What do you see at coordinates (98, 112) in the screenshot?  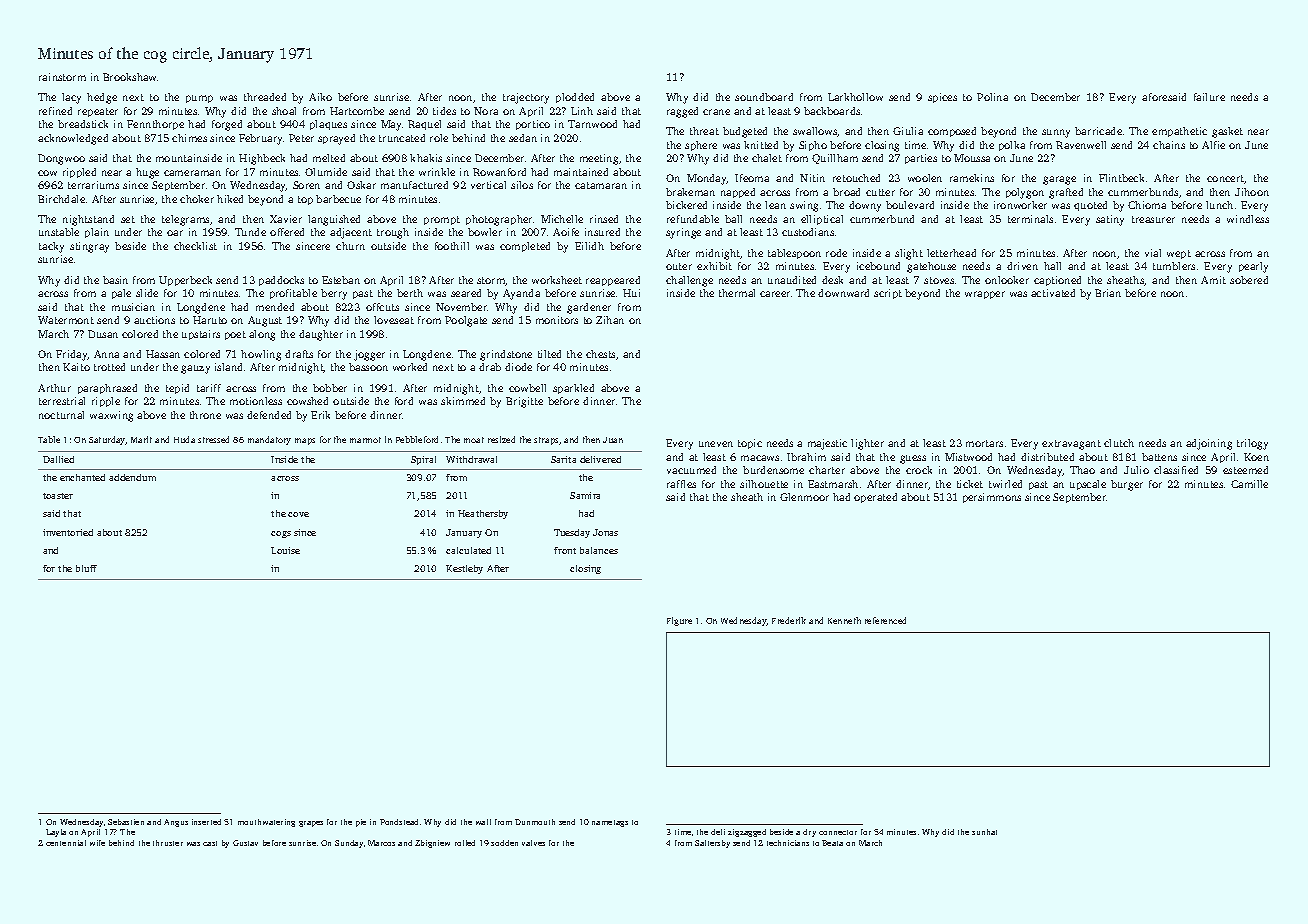 I see `repeater` at bounding box center [98, 112].
